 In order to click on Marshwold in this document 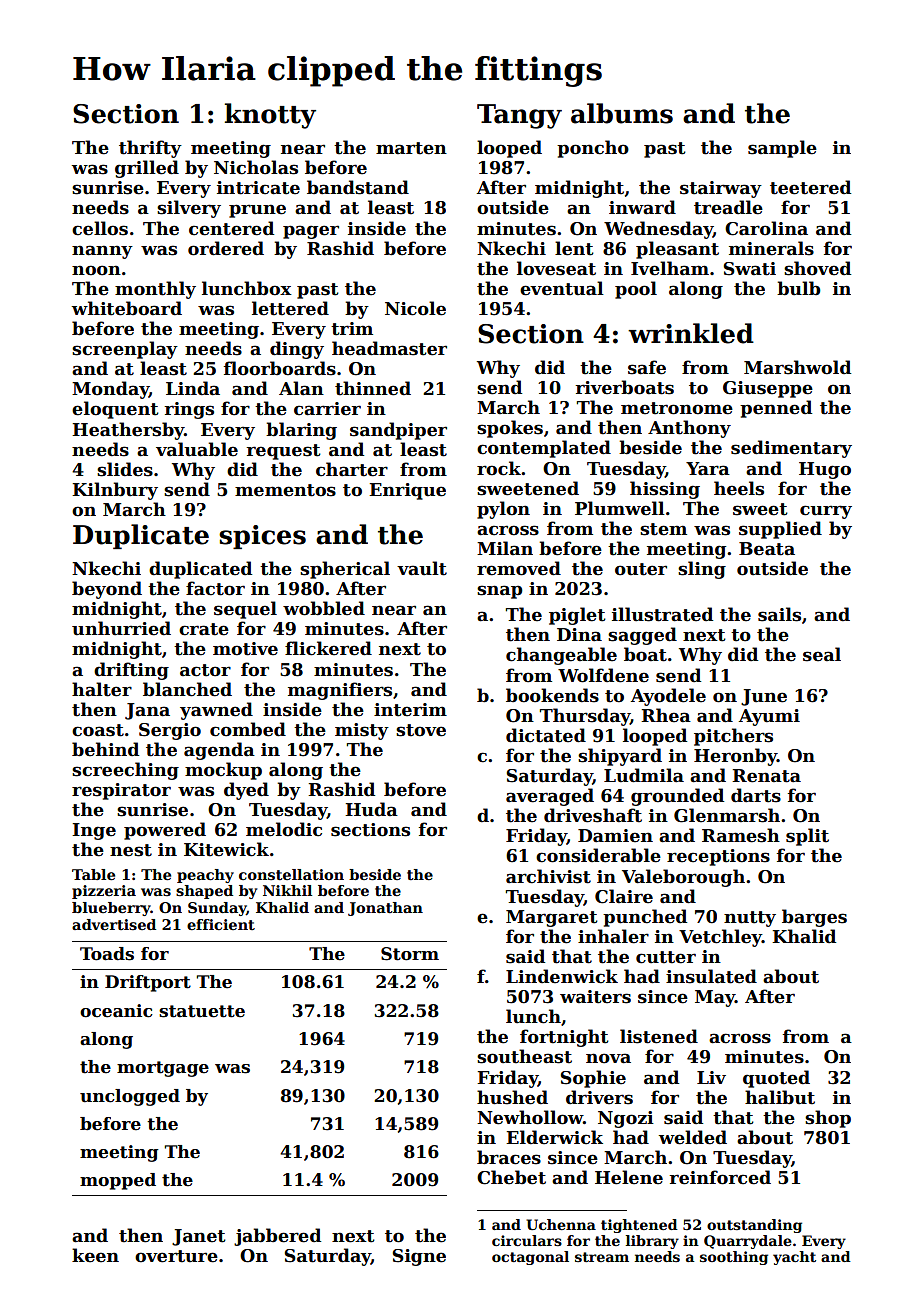, I will do `click(797, 367)`.
